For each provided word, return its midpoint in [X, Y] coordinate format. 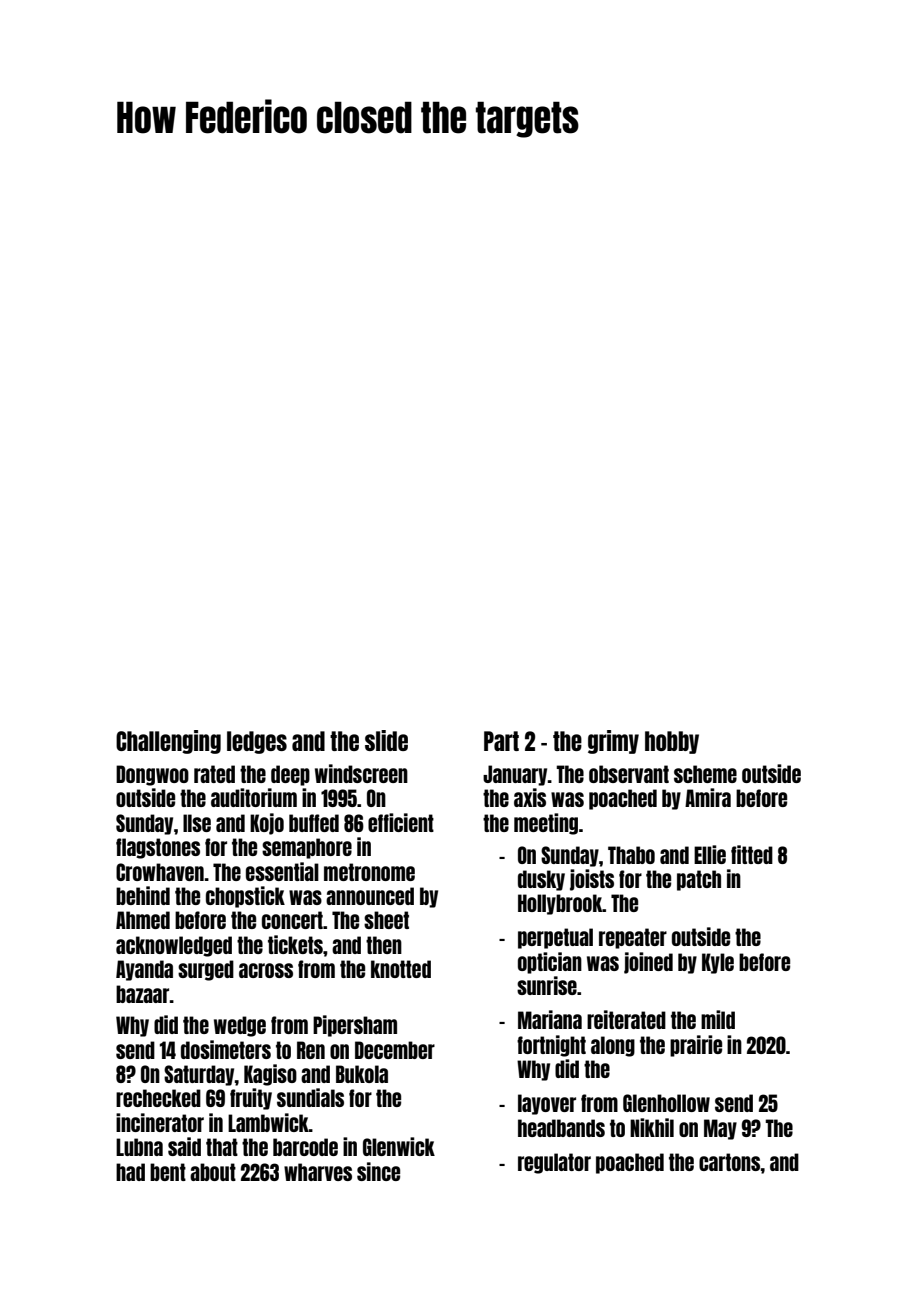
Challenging [168, 742]
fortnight [551, 1046]
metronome [369, 872]
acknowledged [174, 946]
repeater [633, 938]
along [613, 1046]
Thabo [631, 855]
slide [386, 740]
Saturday [199, 1075]
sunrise [547, 985]
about [213, 1172]
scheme [705, 774]
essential [282, 871]
